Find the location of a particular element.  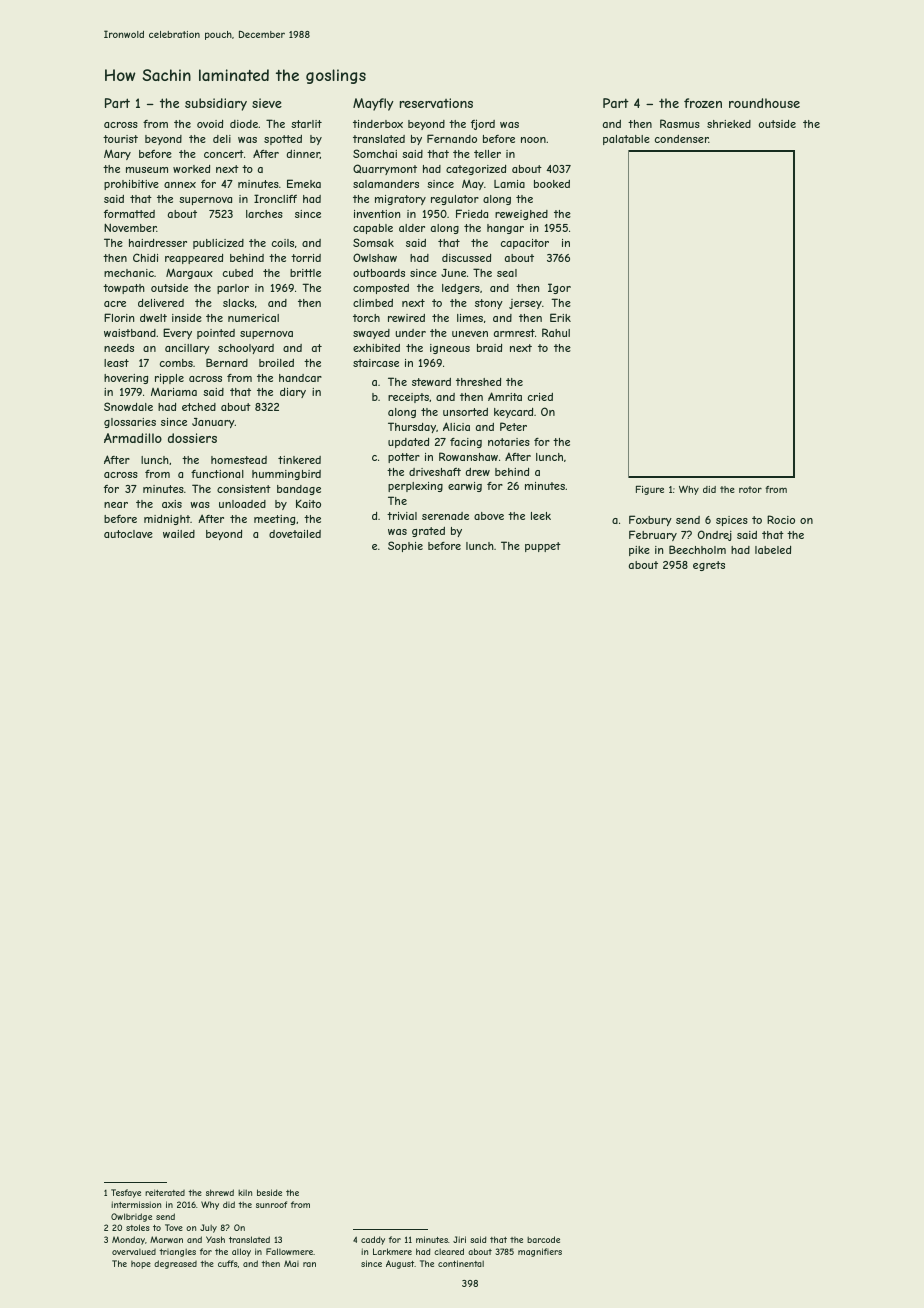

frozen is located at coordinates (703, 103).
